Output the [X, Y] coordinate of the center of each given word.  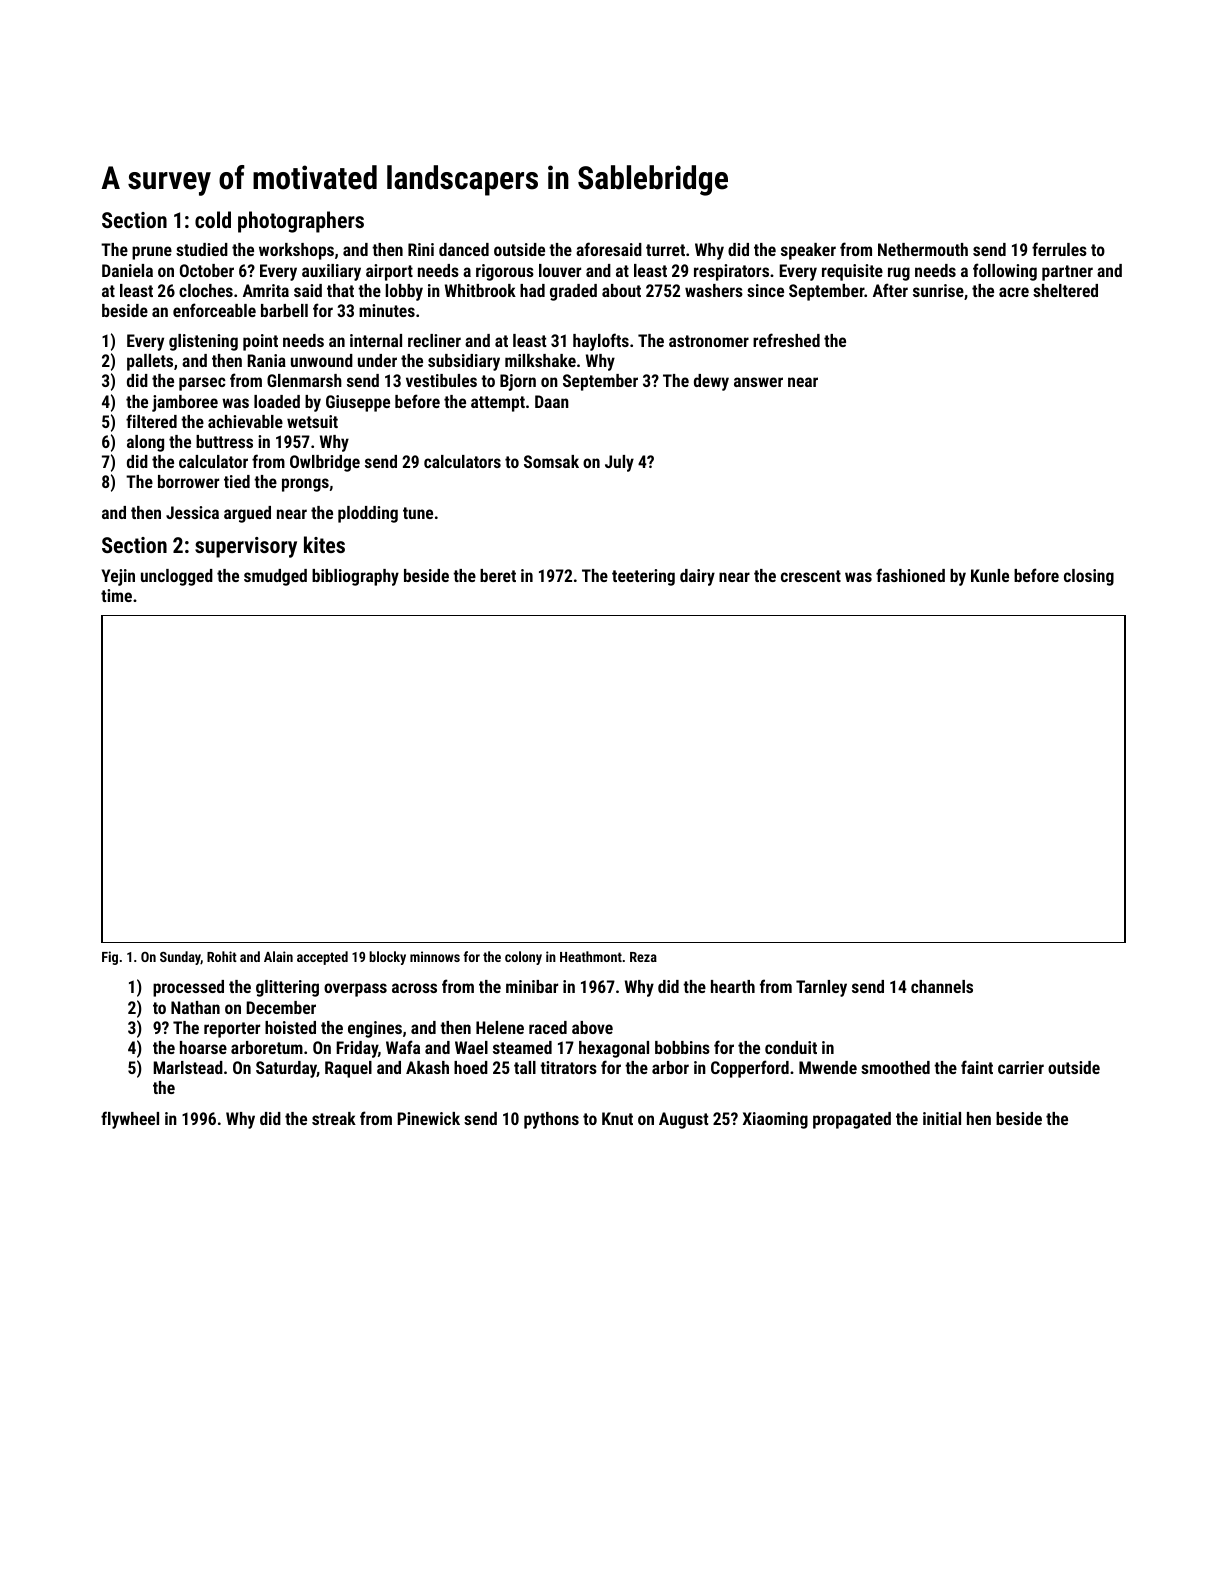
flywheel [130, 1120]
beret [498, 575]
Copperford [750, 1069]
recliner [434, 340]
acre [1014, 292]
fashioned [910, 575]
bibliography [355, 577]
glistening [203, 342]
